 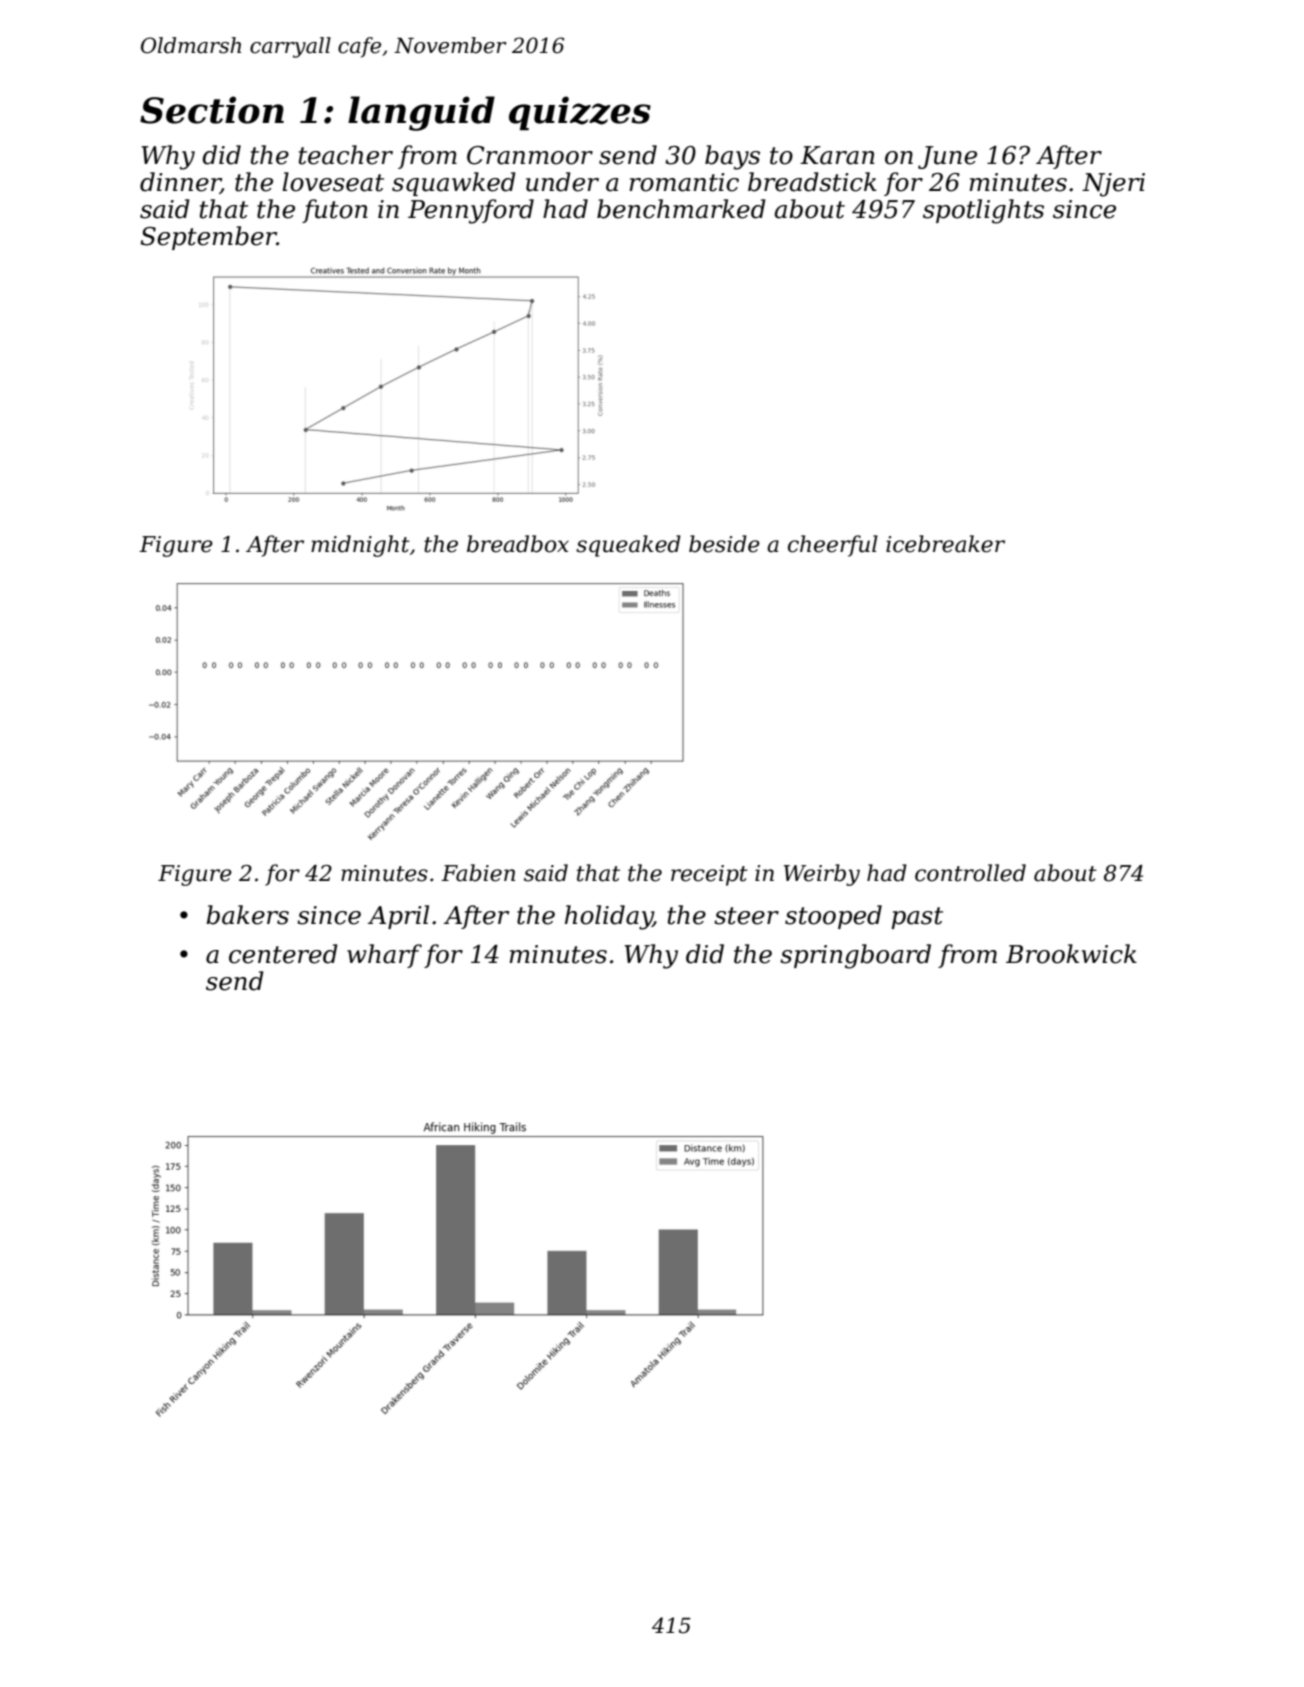 What do you see at coordinates (681, 209) in the page?
I see `benchmarked` at bounding box center [681, 209].
